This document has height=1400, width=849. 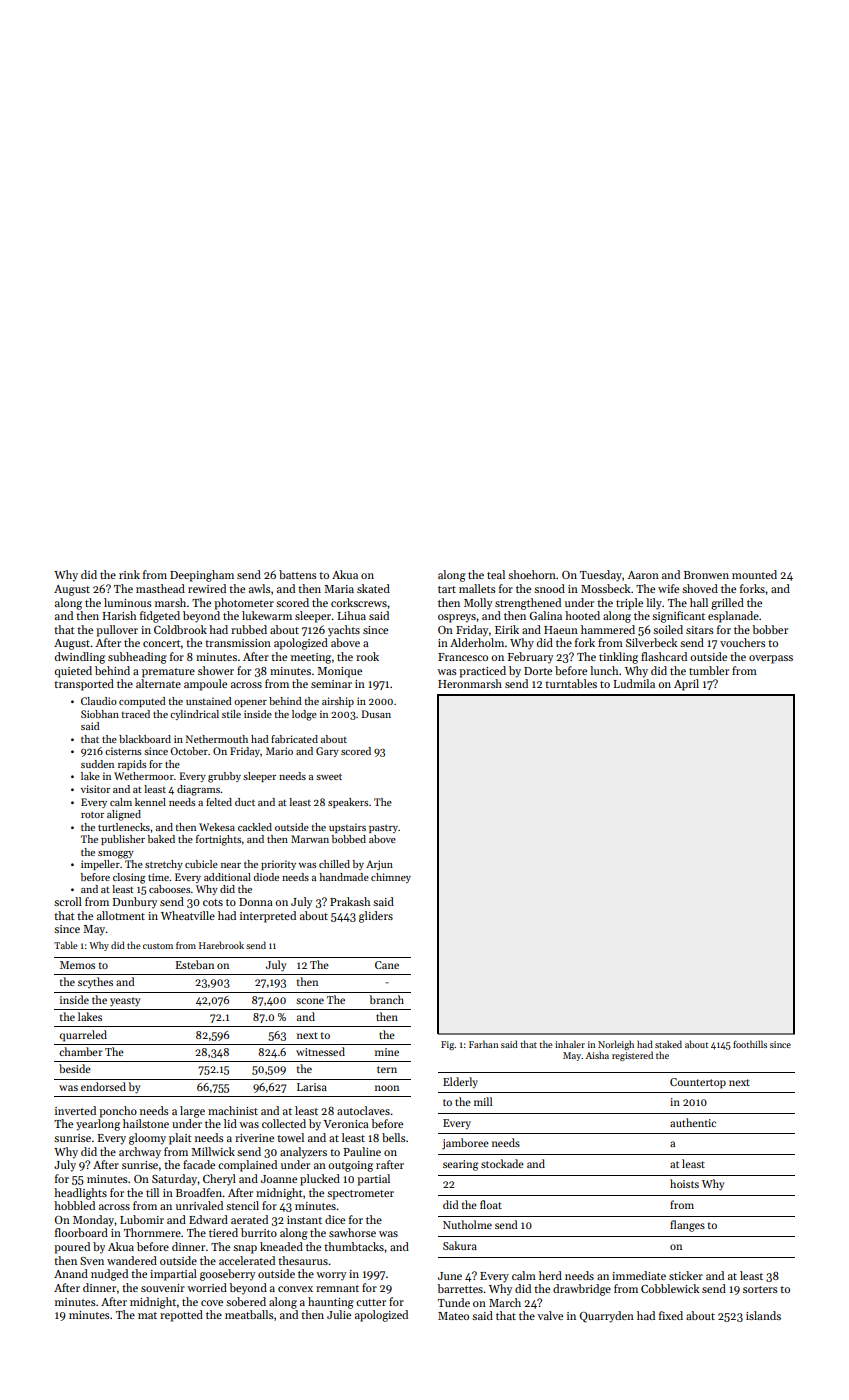 I want to click on Cane, so click(x=387, y=965).
